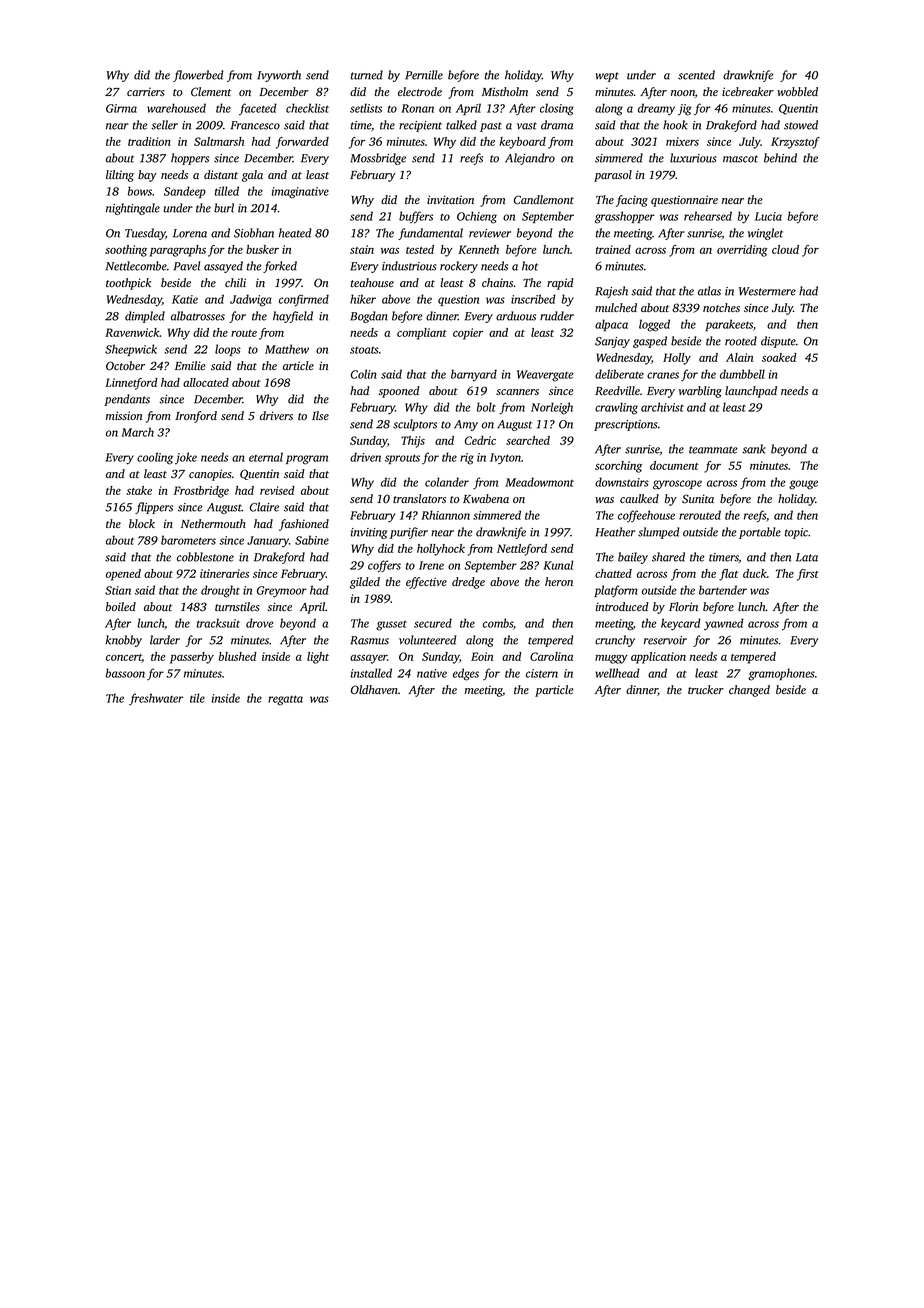  Describe the element at coordinates (366, 108) in the screenshot. I see `setlists` at that location.
